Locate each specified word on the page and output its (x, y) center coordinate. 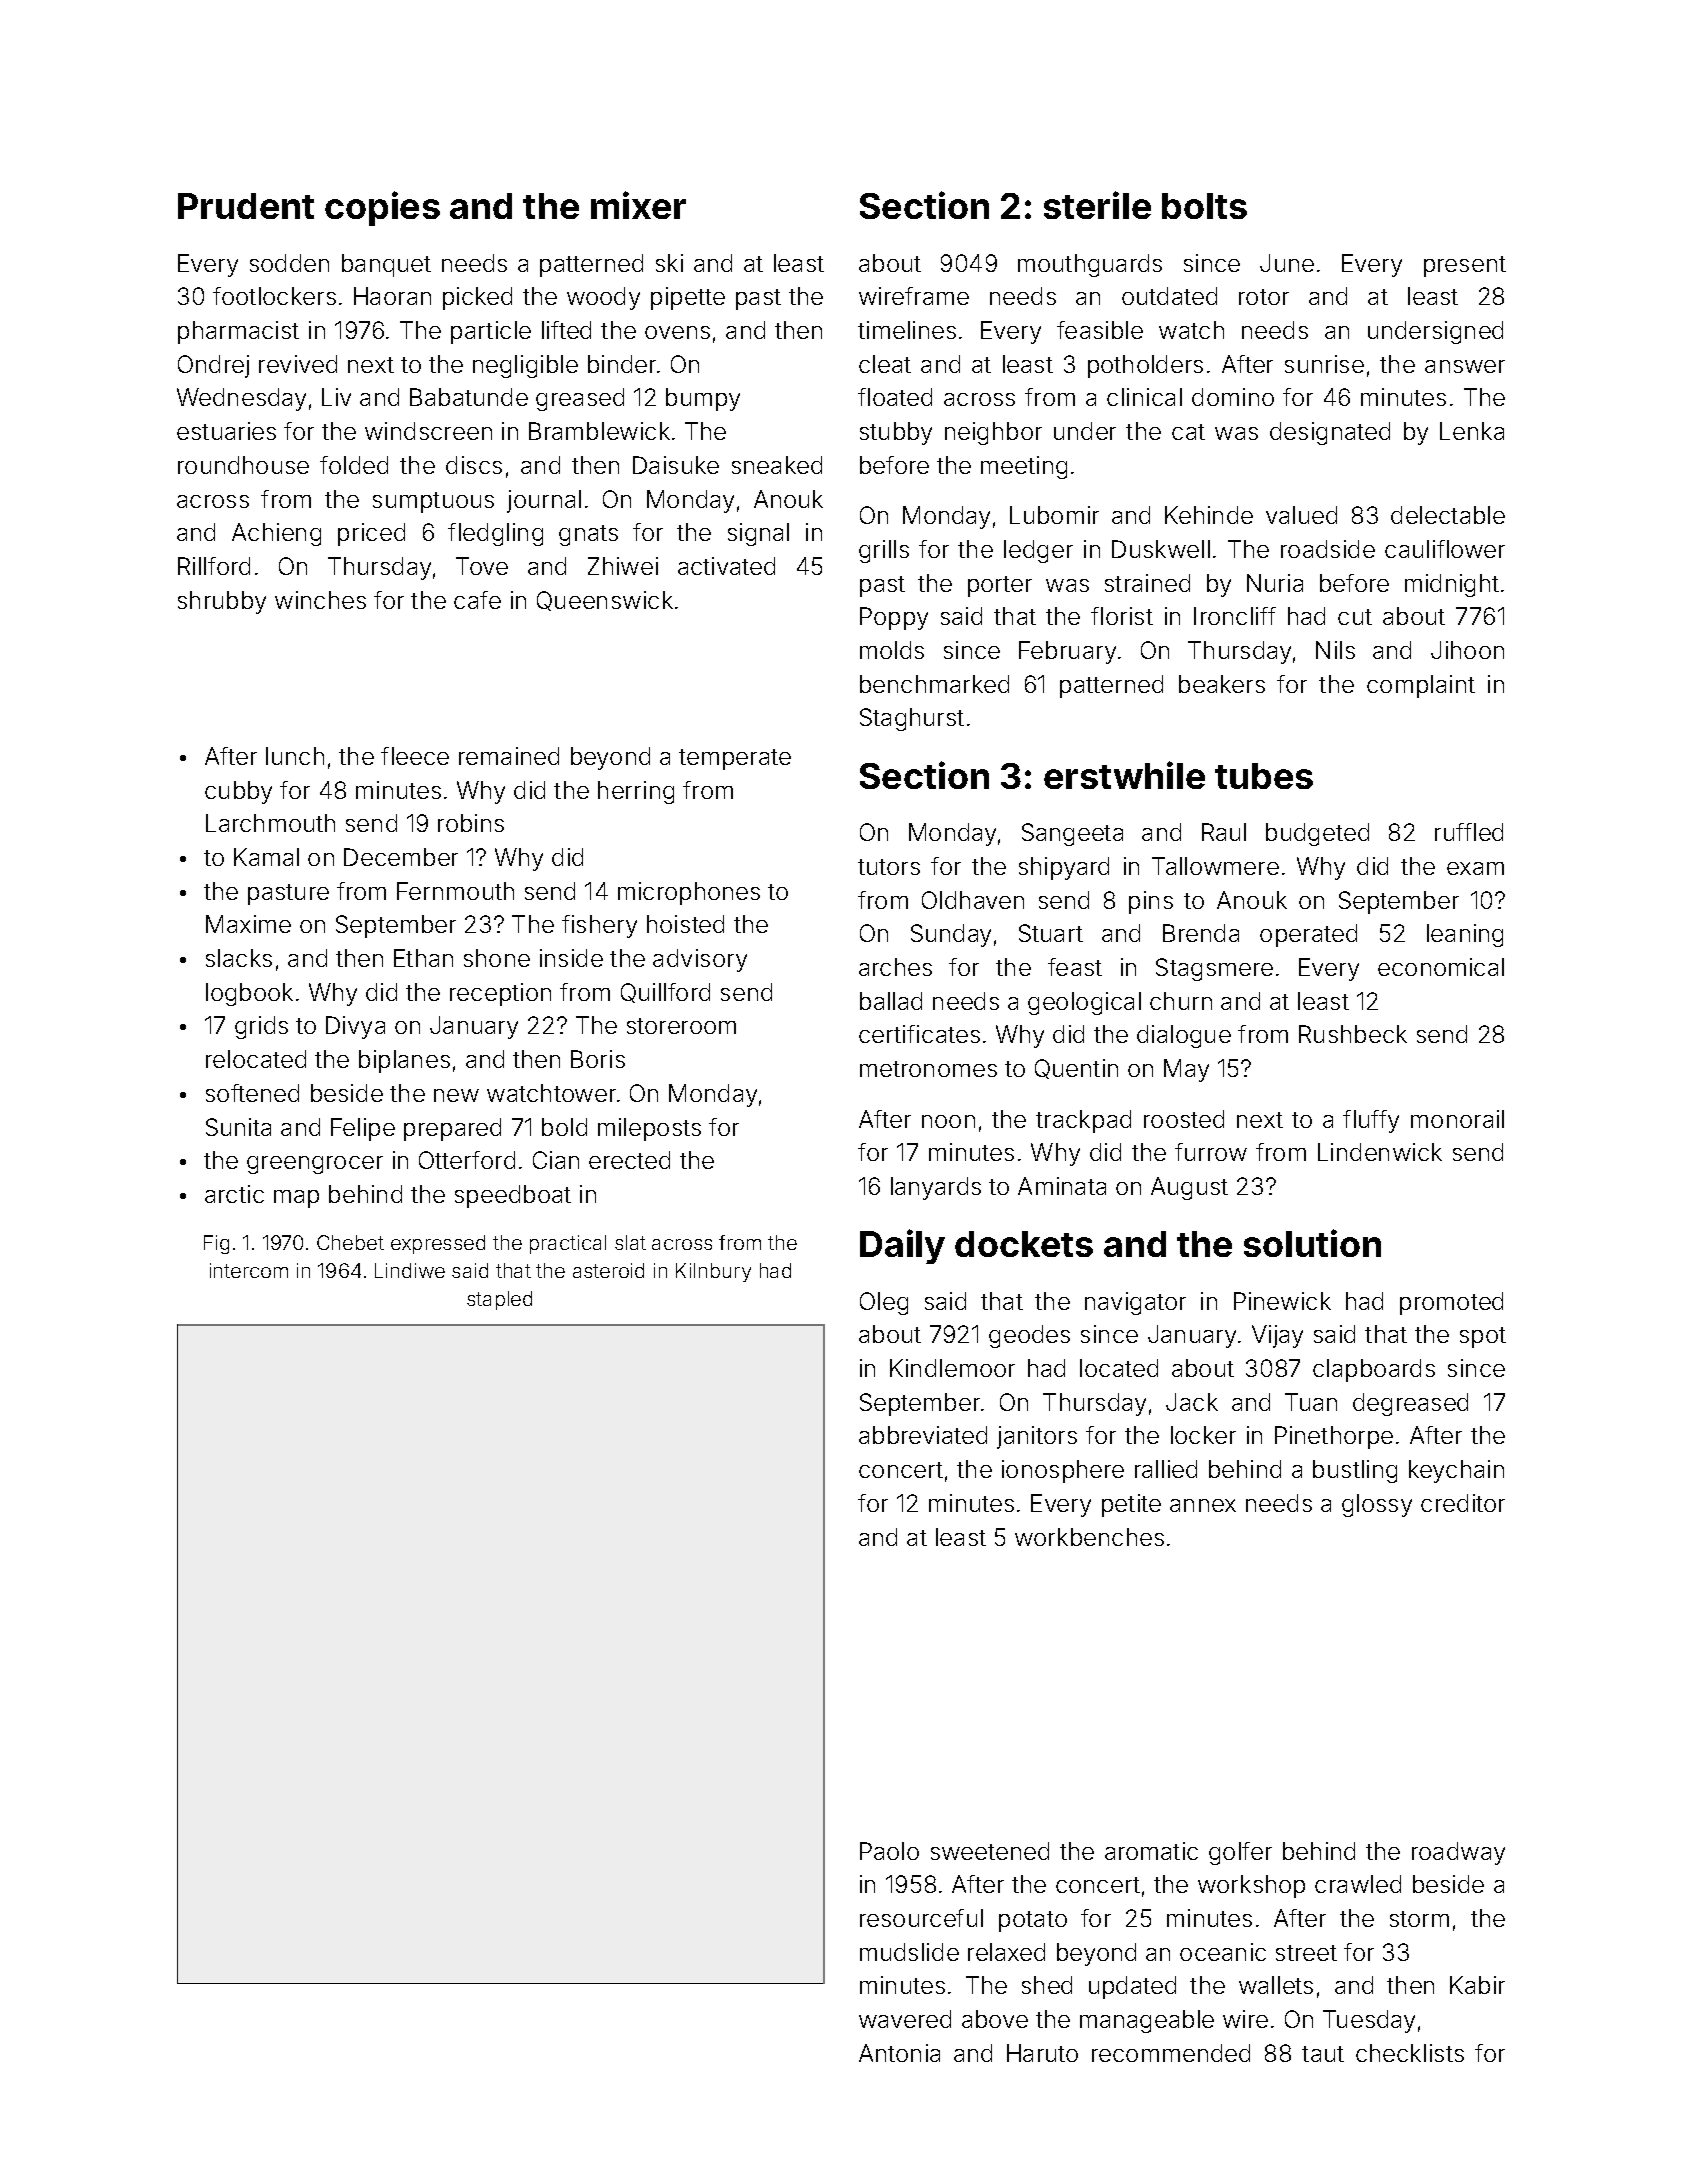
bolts (1204, 206)
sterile (1097, 205)
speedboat (513, 1196)
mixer (638, 205)
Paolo (889, 1851)
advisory (700, 960)
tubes (1264, 776)
